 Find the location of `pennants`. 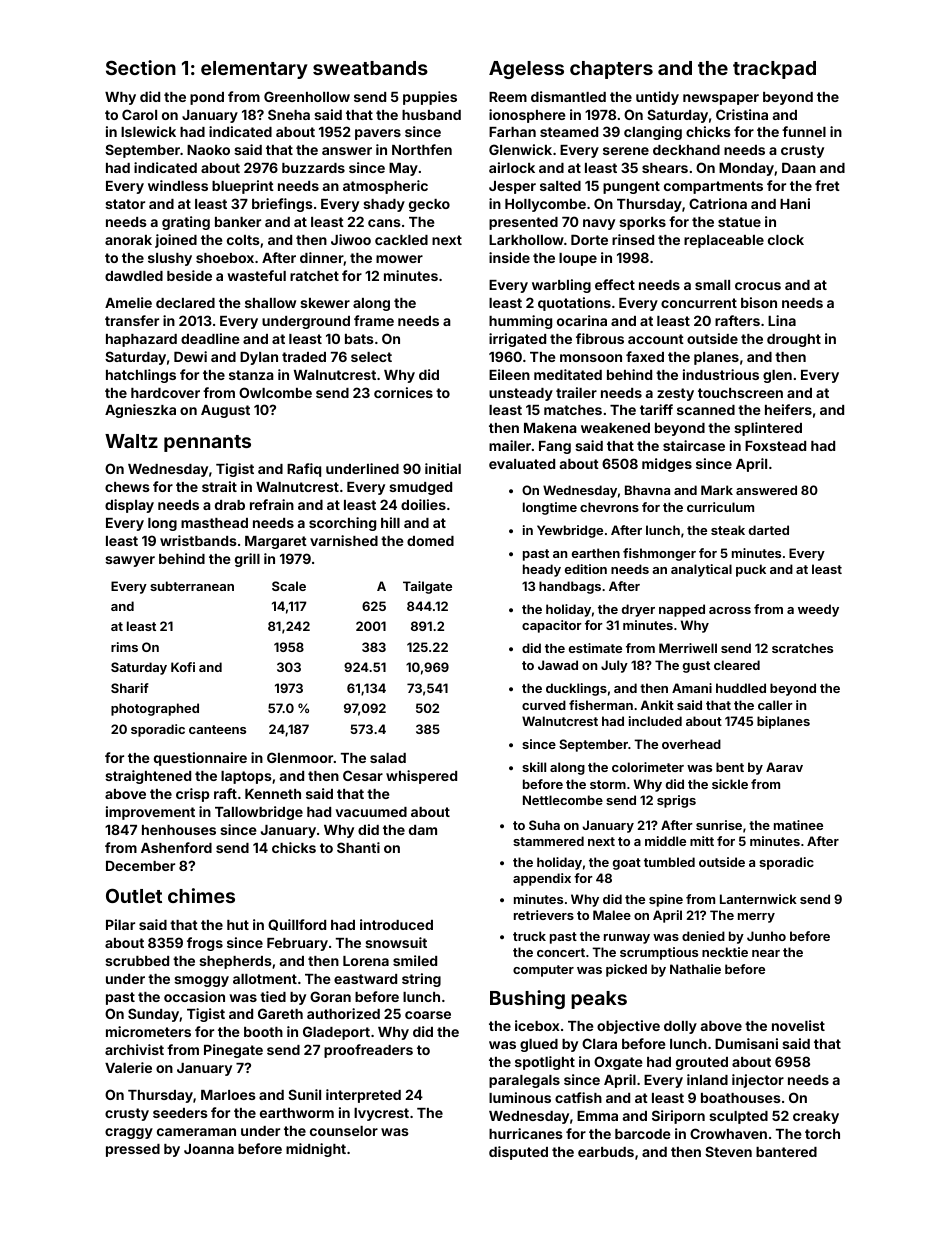

pennants is located at coordinates (207, 443).
